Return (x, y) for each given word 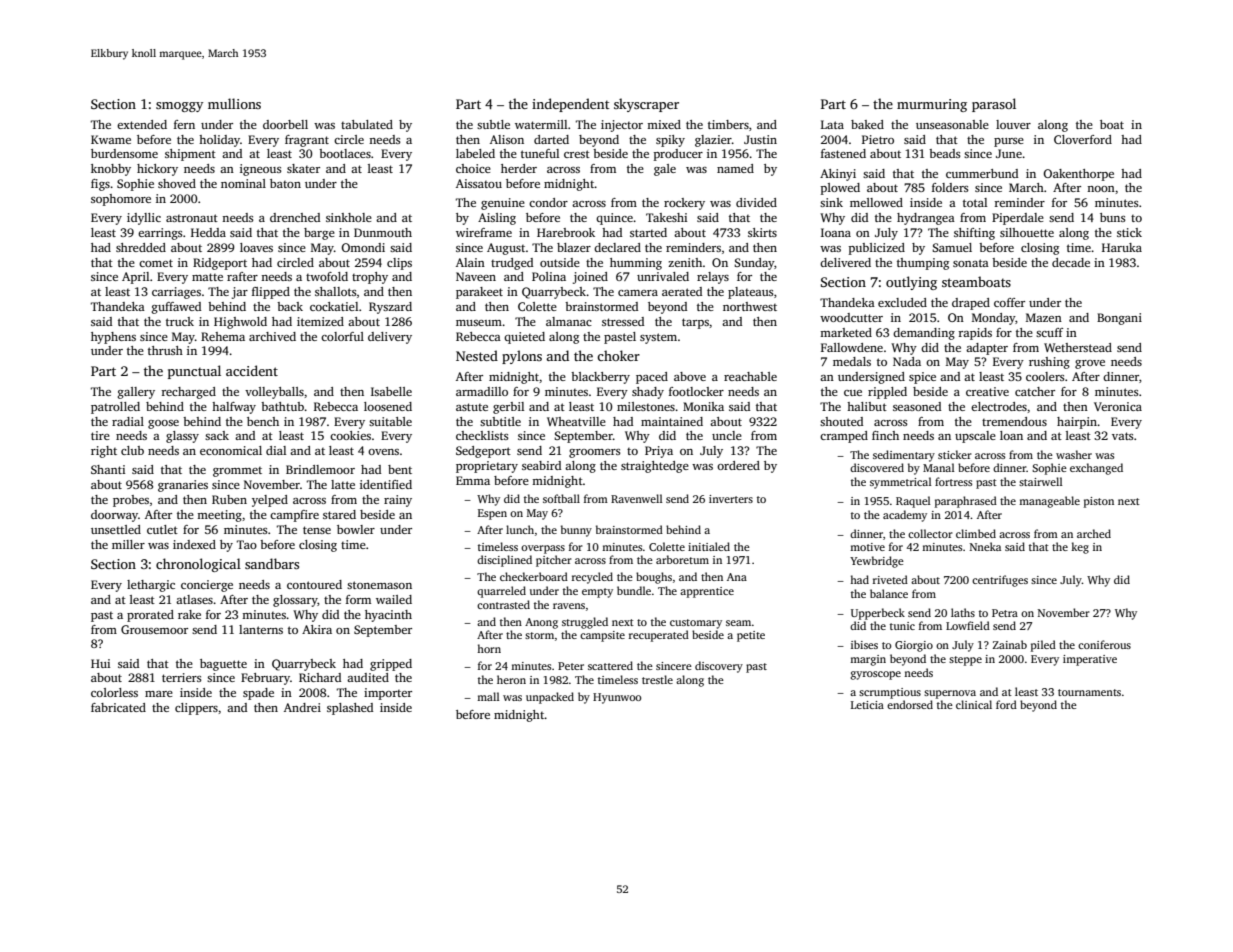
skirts (762, 232)
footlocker (696, 391)
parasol (994, 105)
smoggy (179, 107)
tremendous (1014, 421)
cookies (350, 435)
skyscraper (646, 105)
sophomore (121, 200)
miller (128, 544)
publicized (877, 249)
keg (1080, 548)
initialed (709, 546)
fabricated (118, 707)
